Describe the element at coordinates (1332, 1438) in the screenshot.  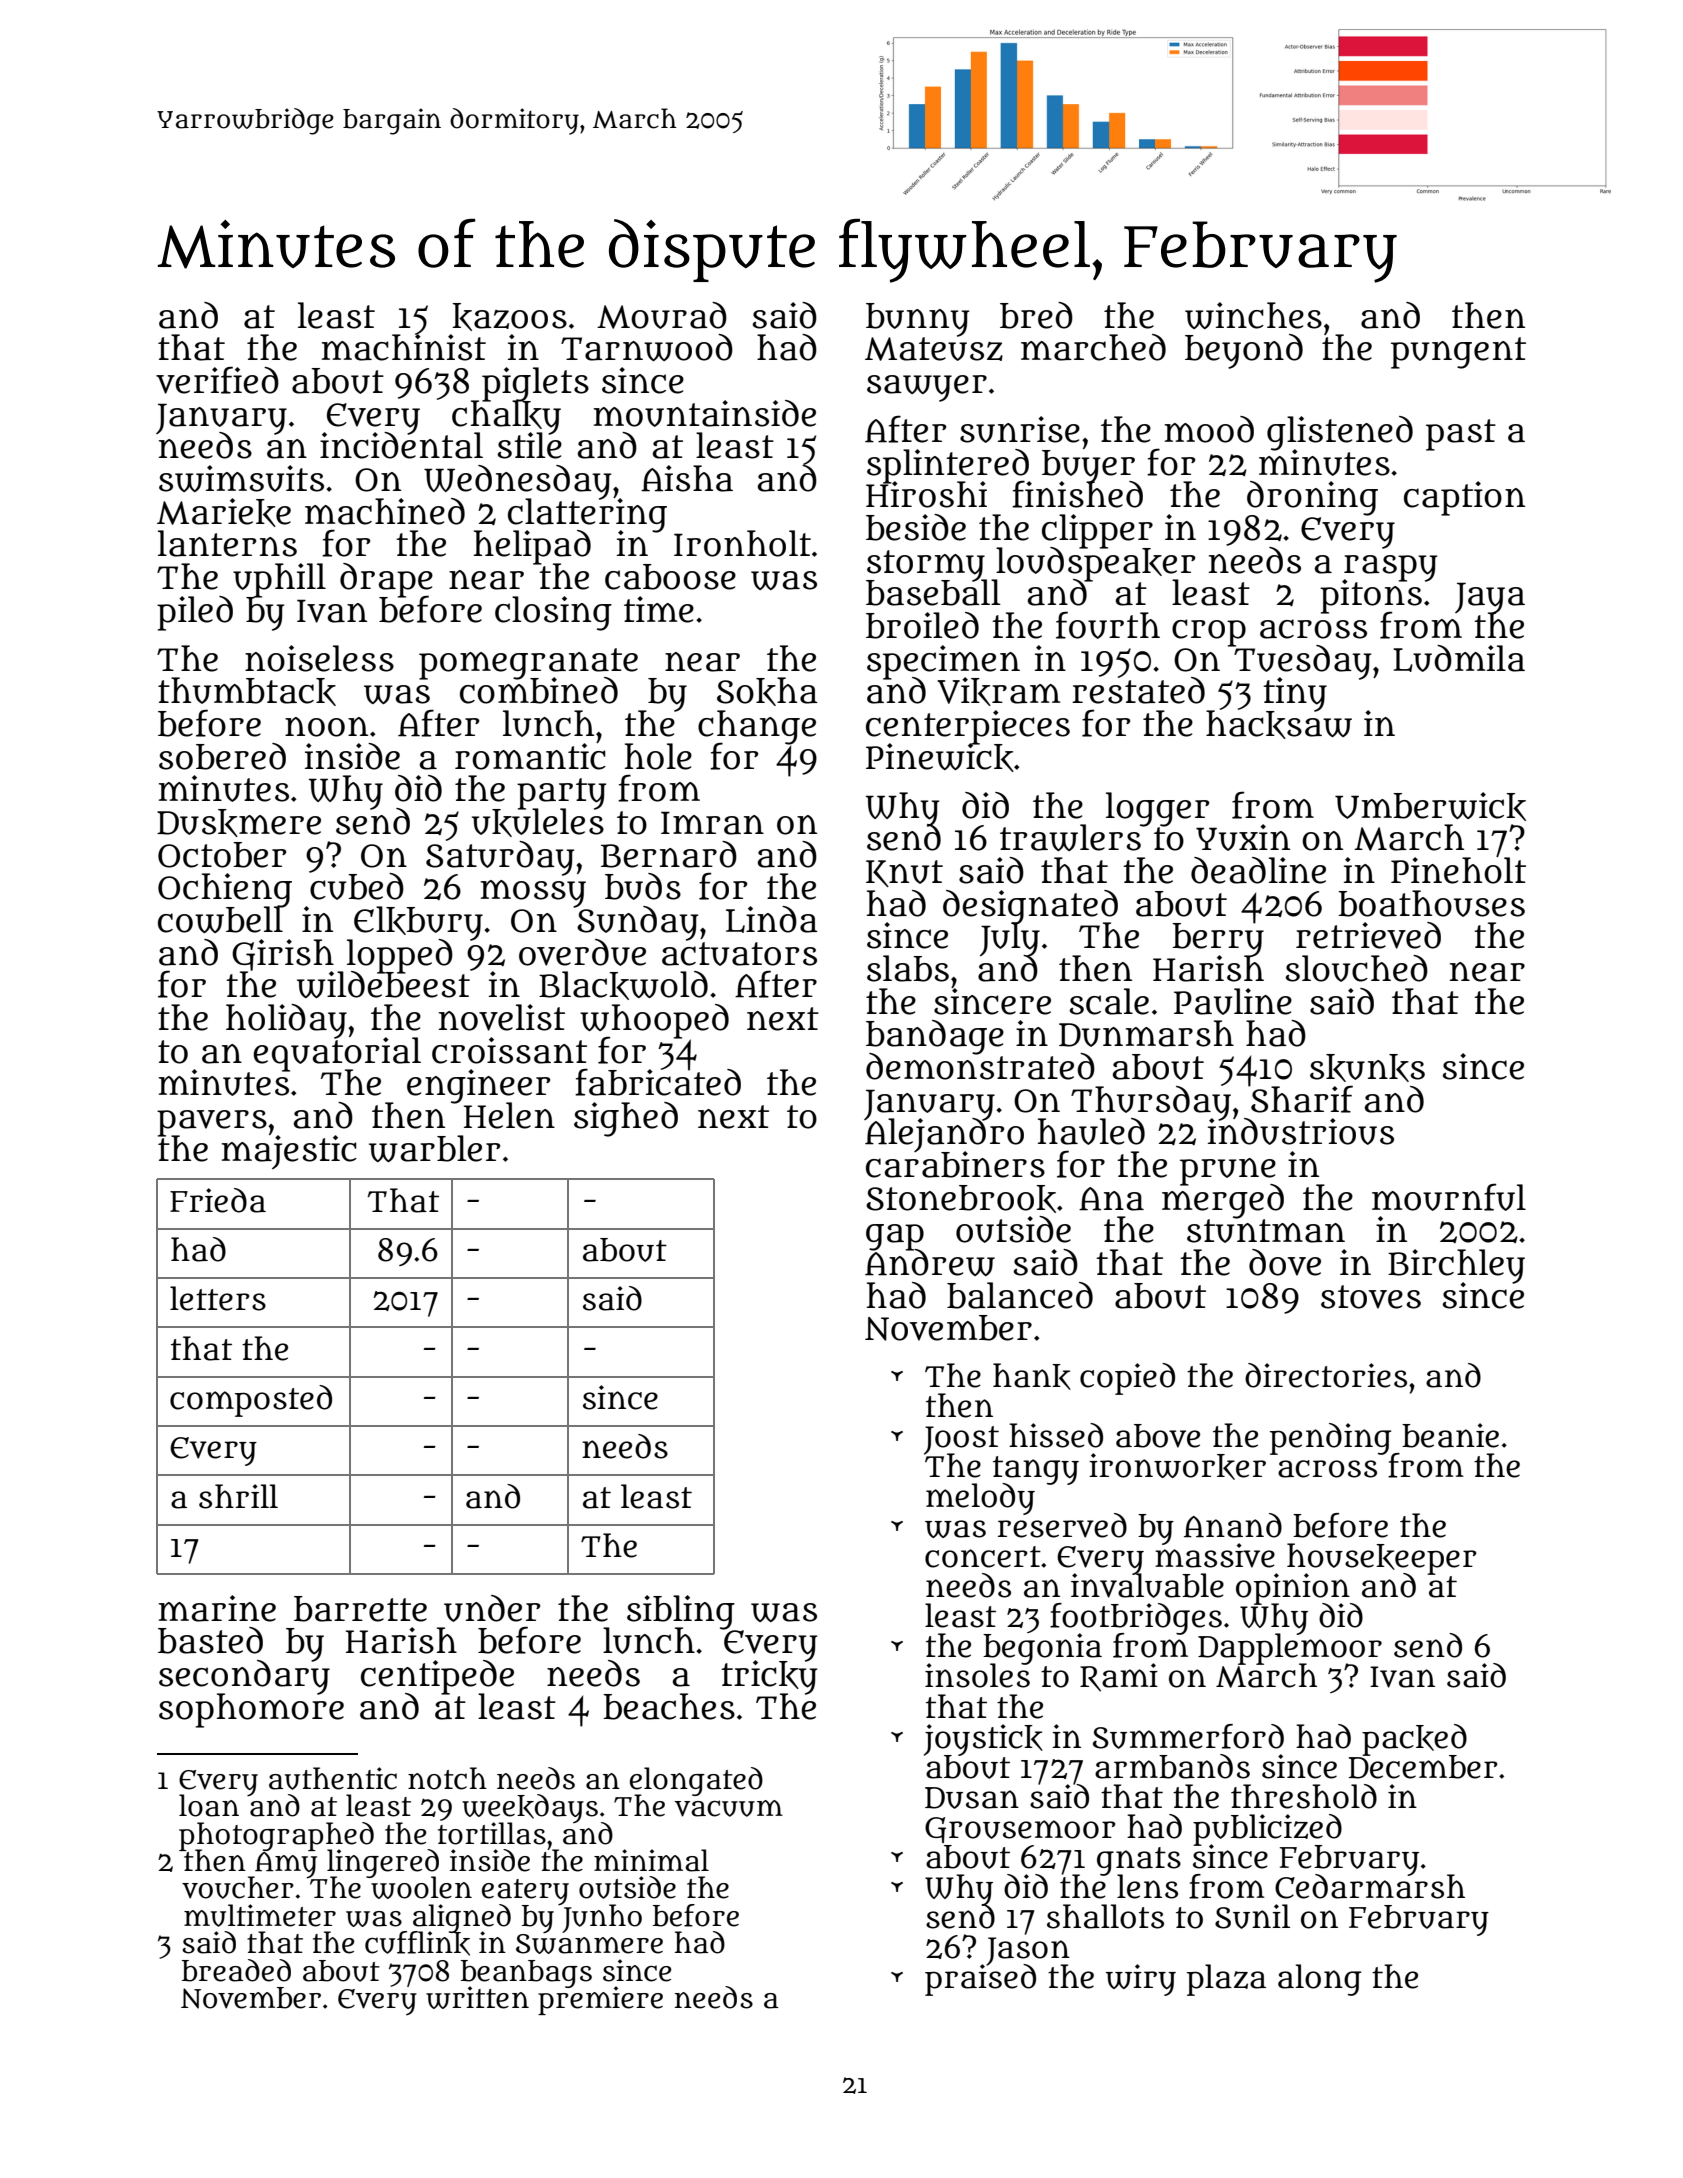
I see `pending` at that location.
